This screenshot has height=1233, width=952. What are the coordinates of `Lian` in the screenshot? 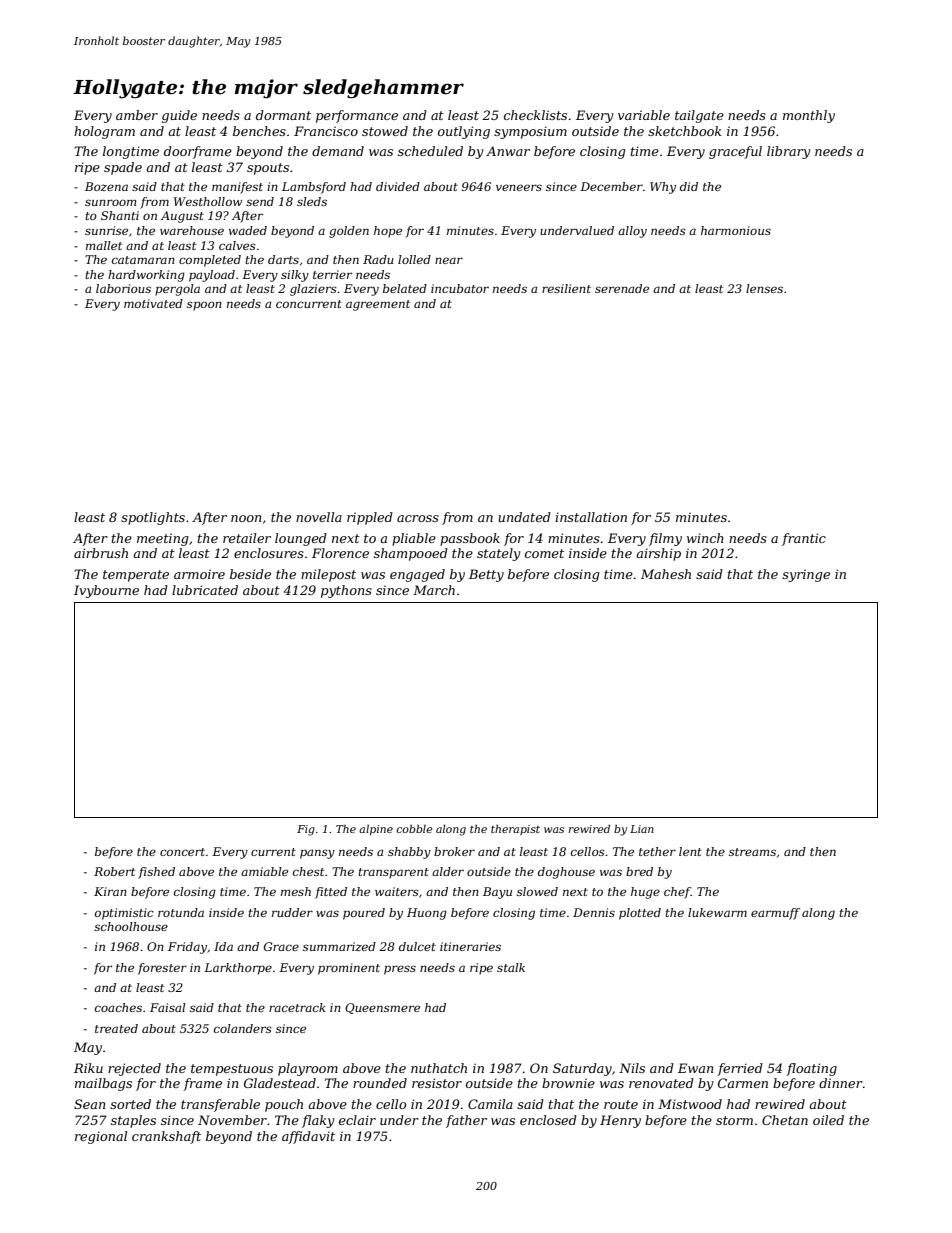 It's located at (642, 829).
